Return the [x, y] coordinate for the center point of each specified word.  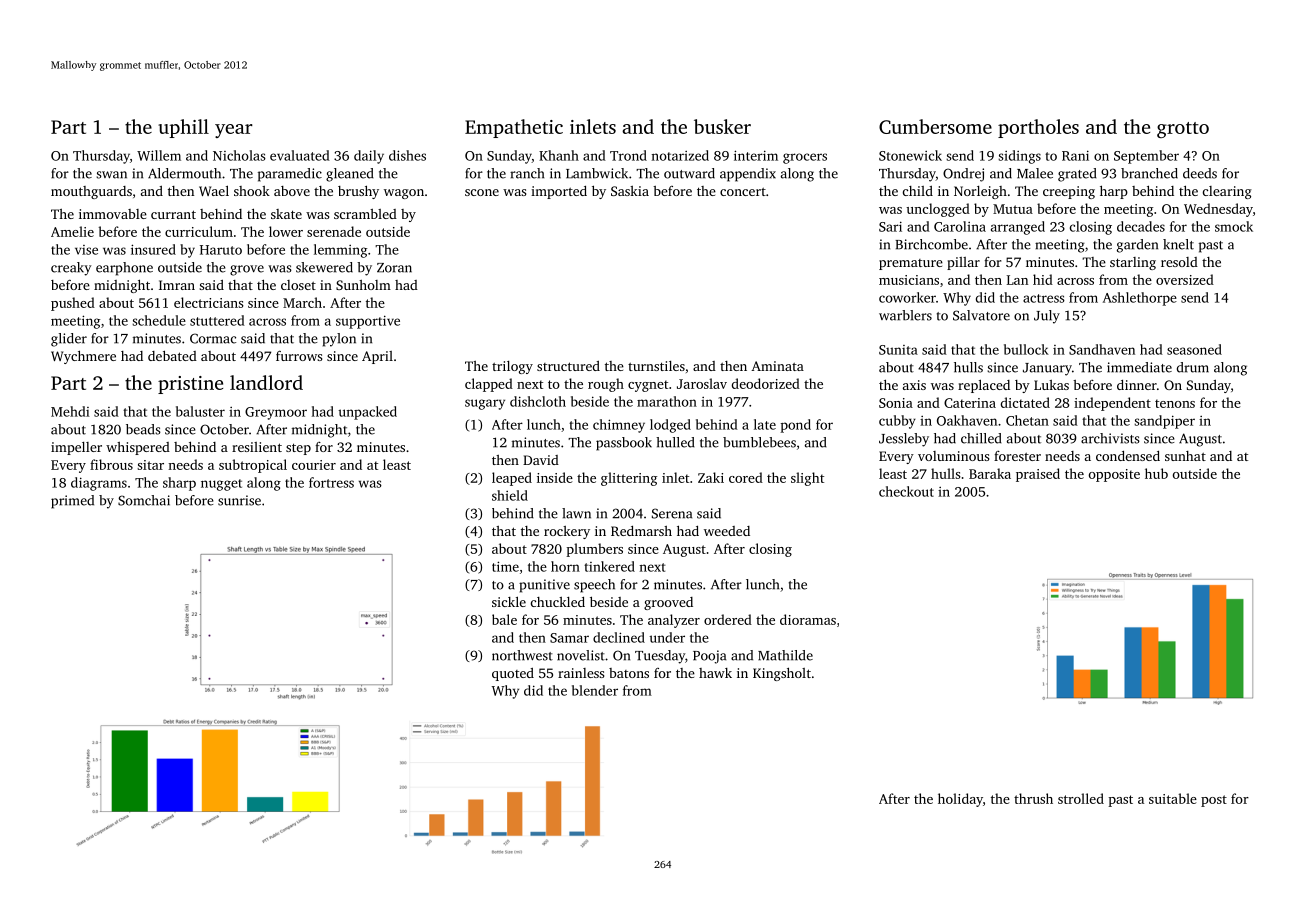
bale [504, 619]
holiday [960, 800]
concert [743, 192]
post [1214, 801]
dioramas [808, 619]
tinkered [609, 566]
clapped [489, 385]
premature [911, 264]
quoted [513, 674]
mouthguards [91, 192]
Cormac [213, 338]
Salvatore [981, 315]
